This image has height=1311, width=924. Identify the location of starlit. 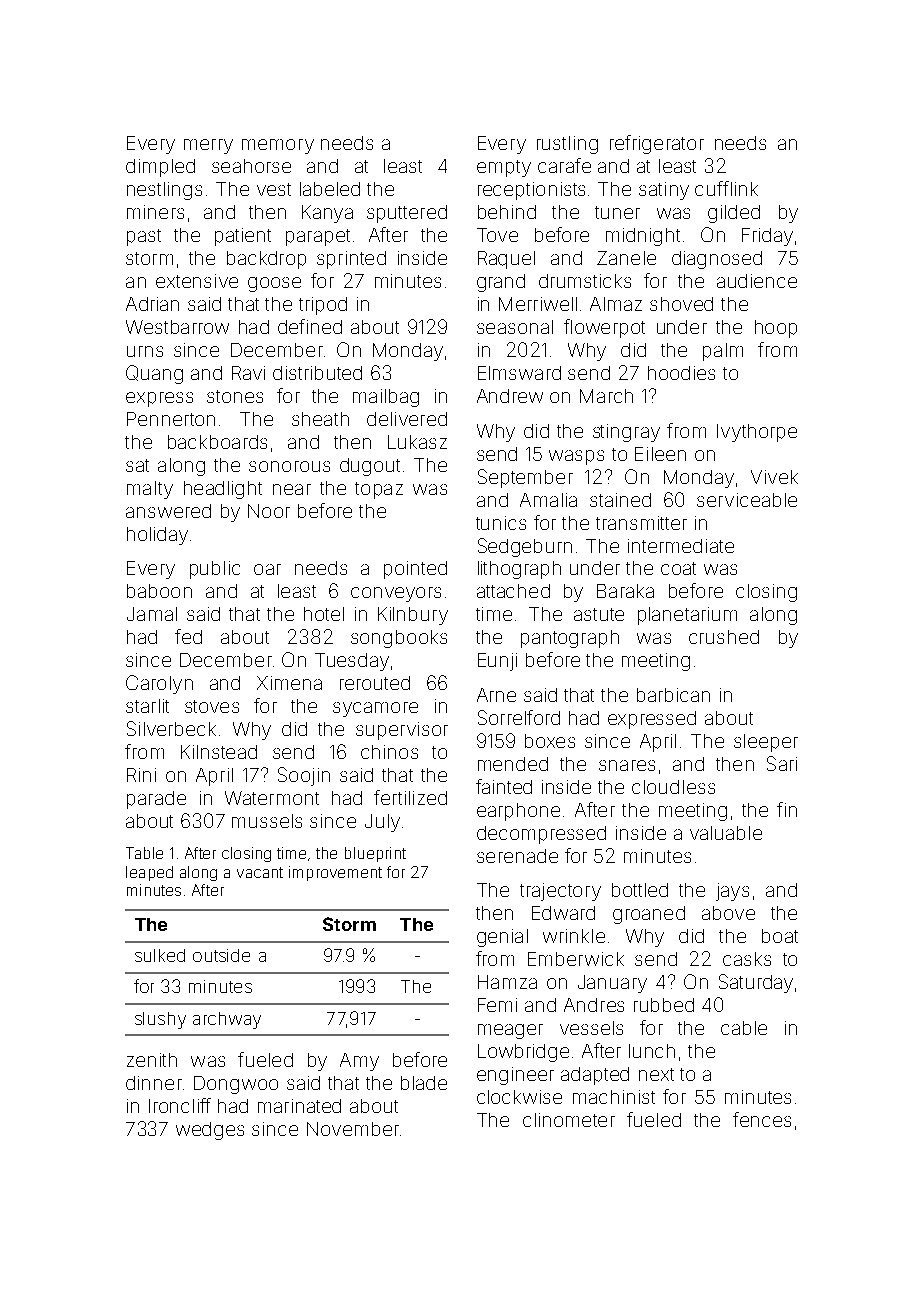
(147, 706).
